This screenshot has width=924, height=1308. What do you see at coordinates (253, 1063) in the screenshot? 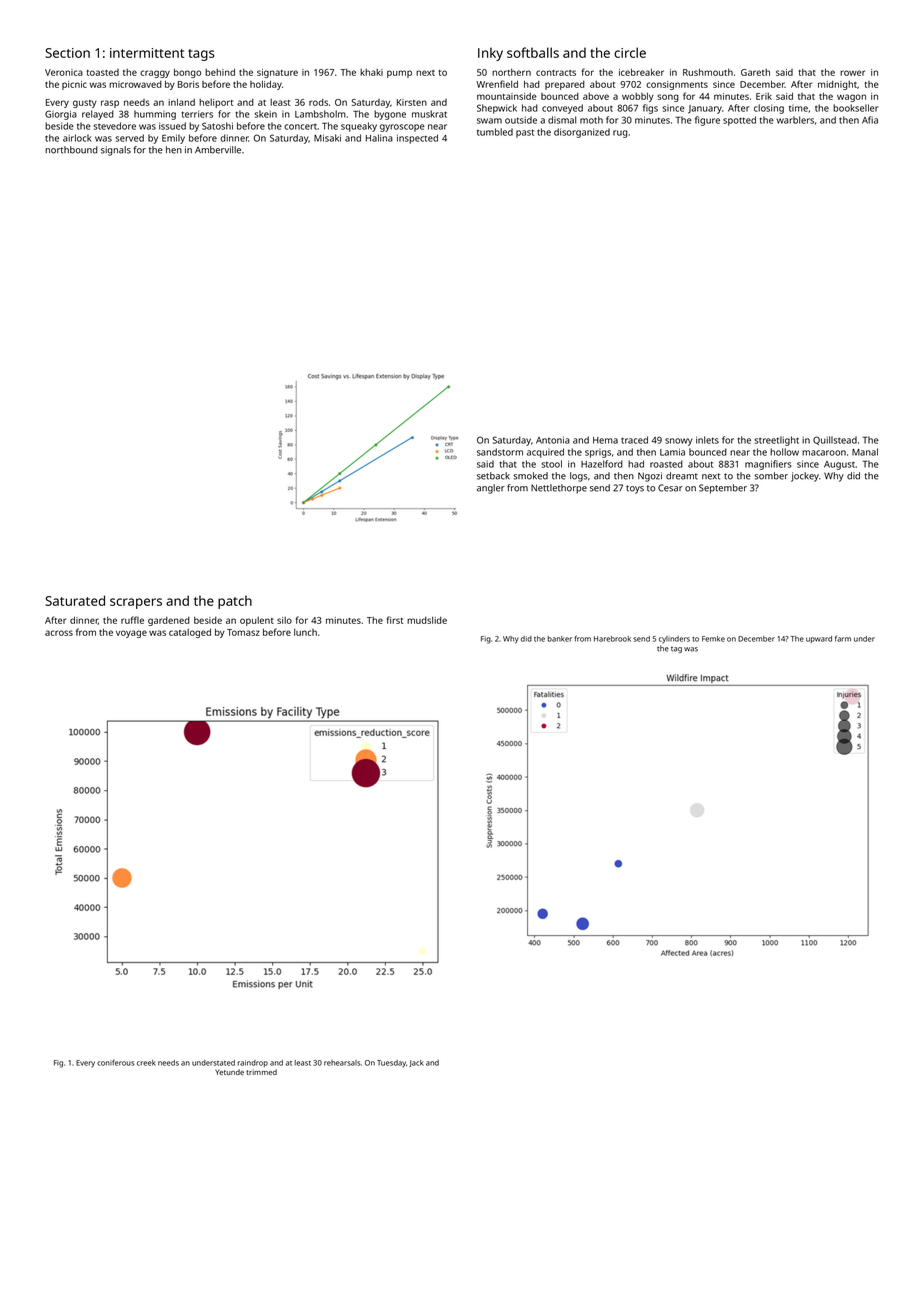
I see `raindrop` at bounding box center [253, 1063].
